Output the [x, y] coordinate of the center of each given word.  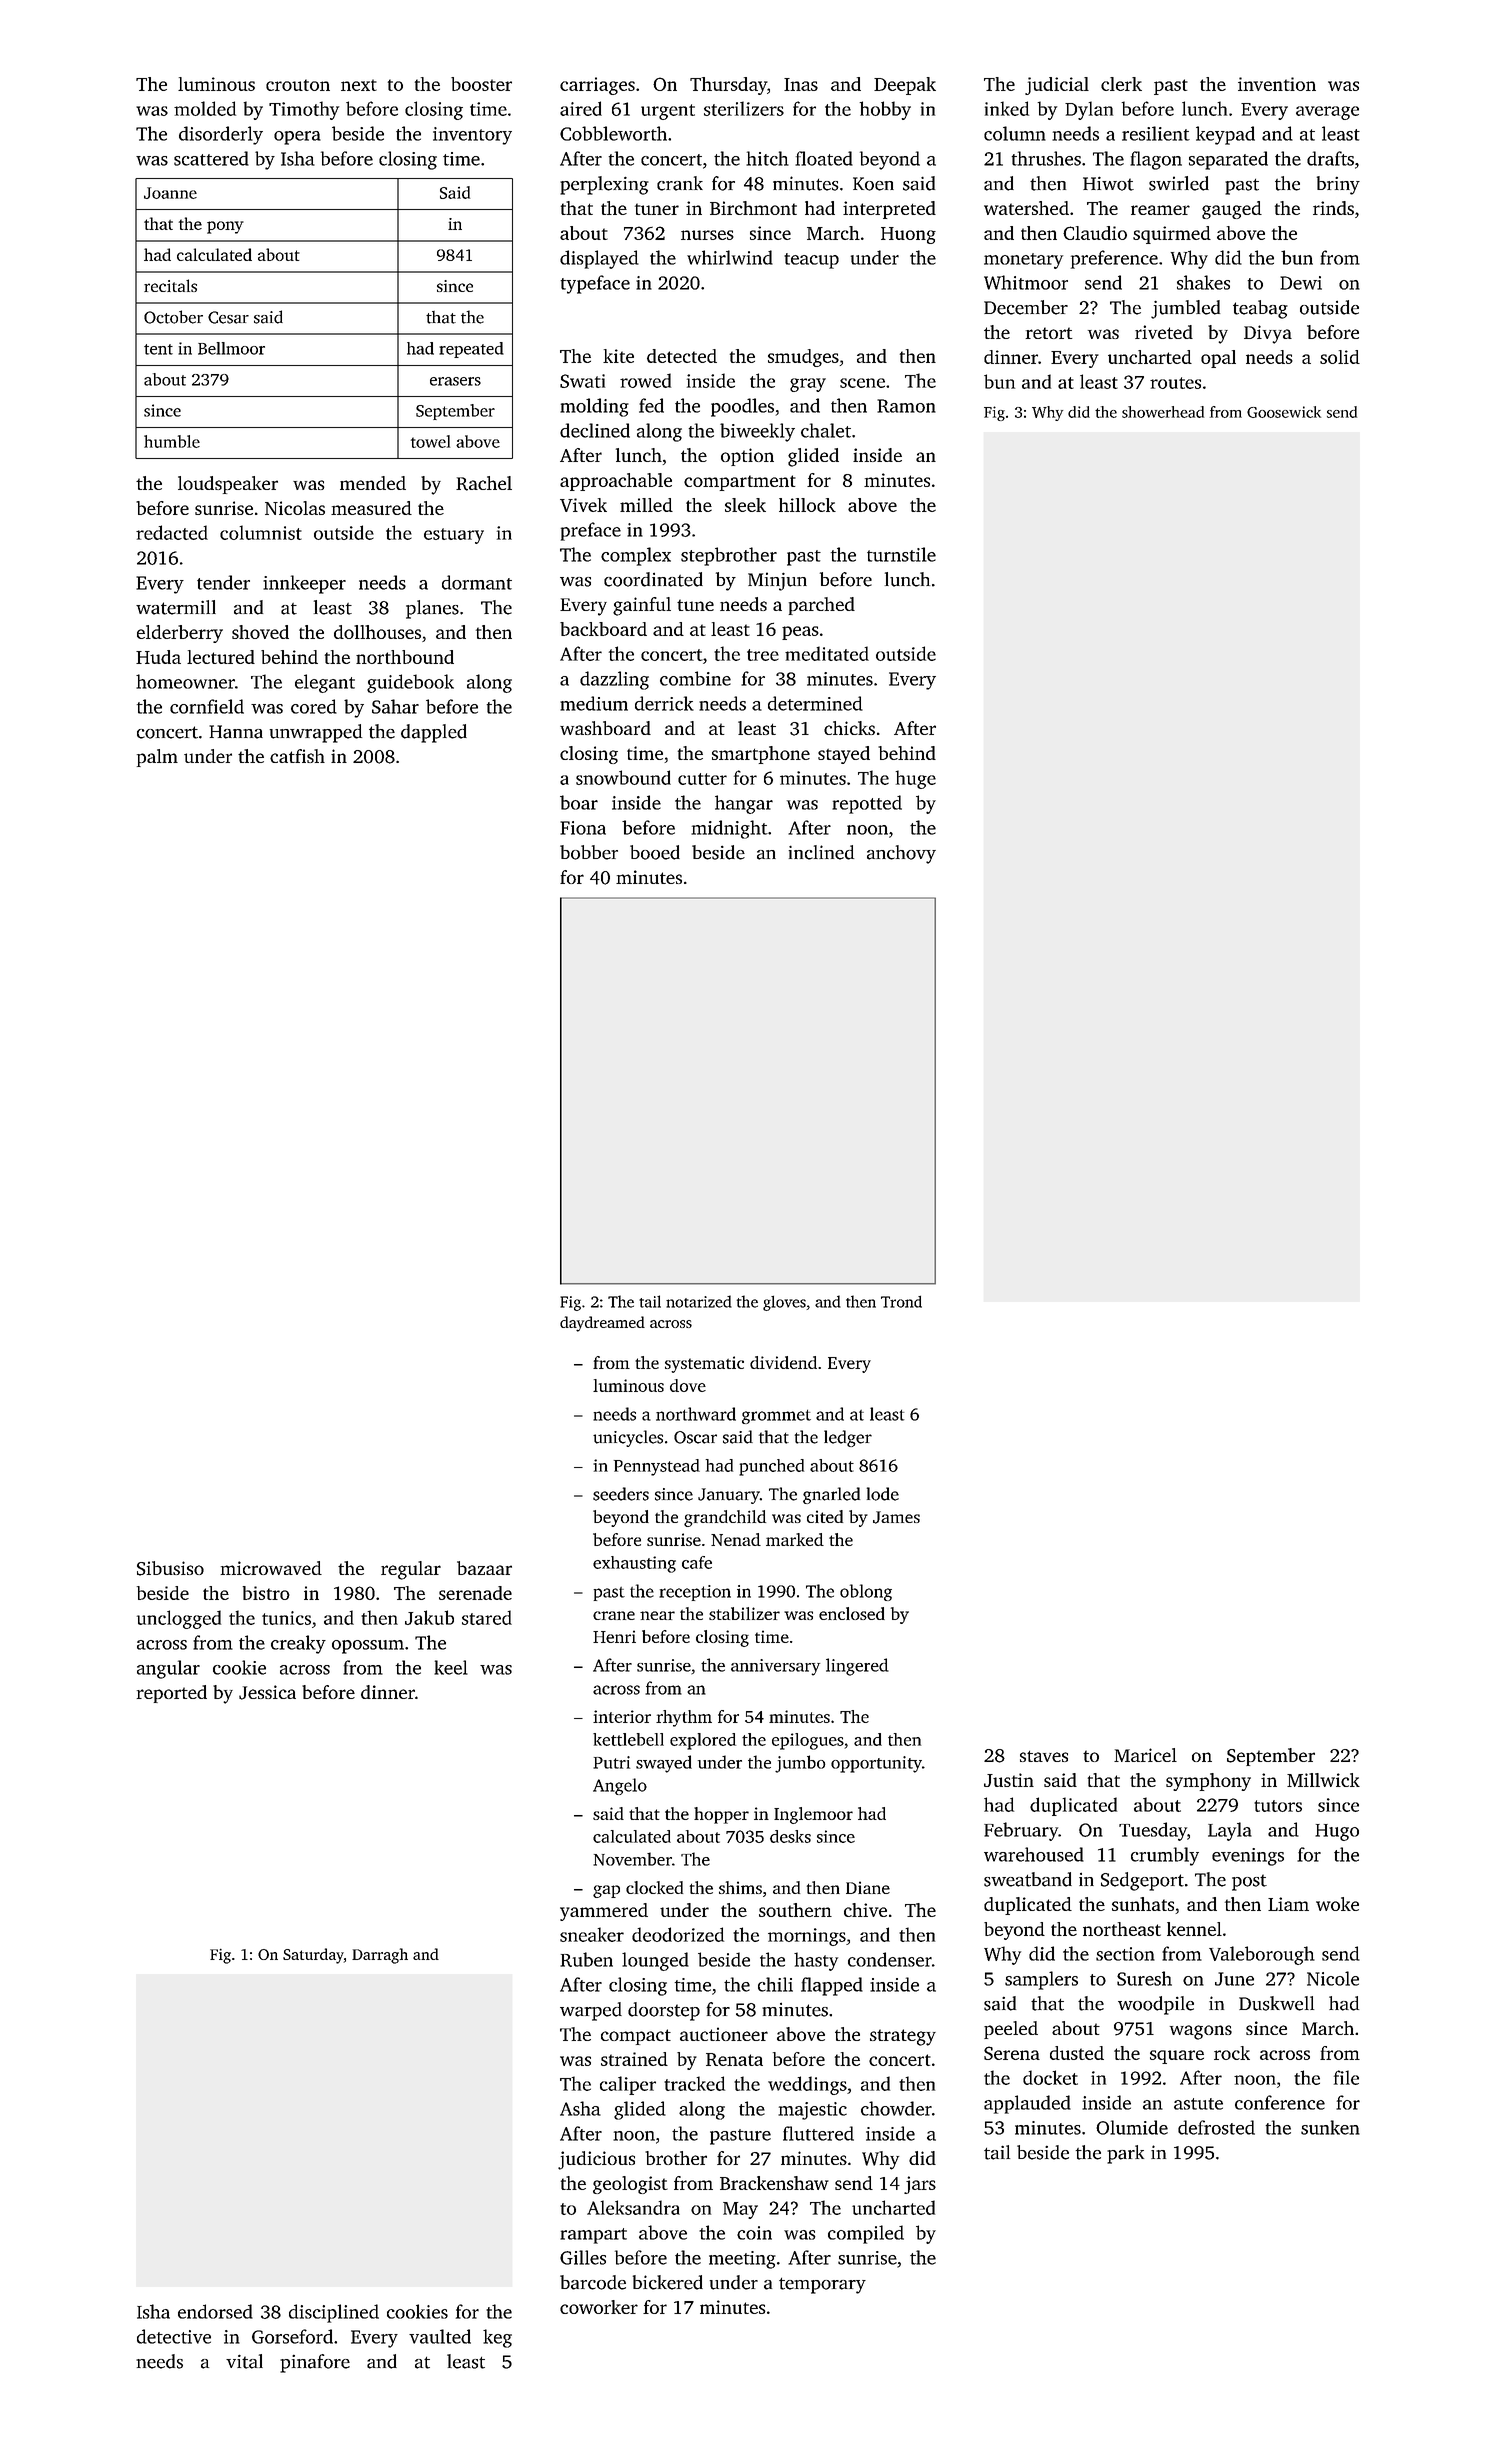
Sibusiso [170, 1568]
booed [655, 852]
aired [581, 108]
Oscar [695, 1437]
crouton [298, 85]
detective [174, 2336]
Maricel [1145, 1755]
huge [915, 779]
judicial [1057, 86]
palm [157, 758]
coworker [599, 2307]
